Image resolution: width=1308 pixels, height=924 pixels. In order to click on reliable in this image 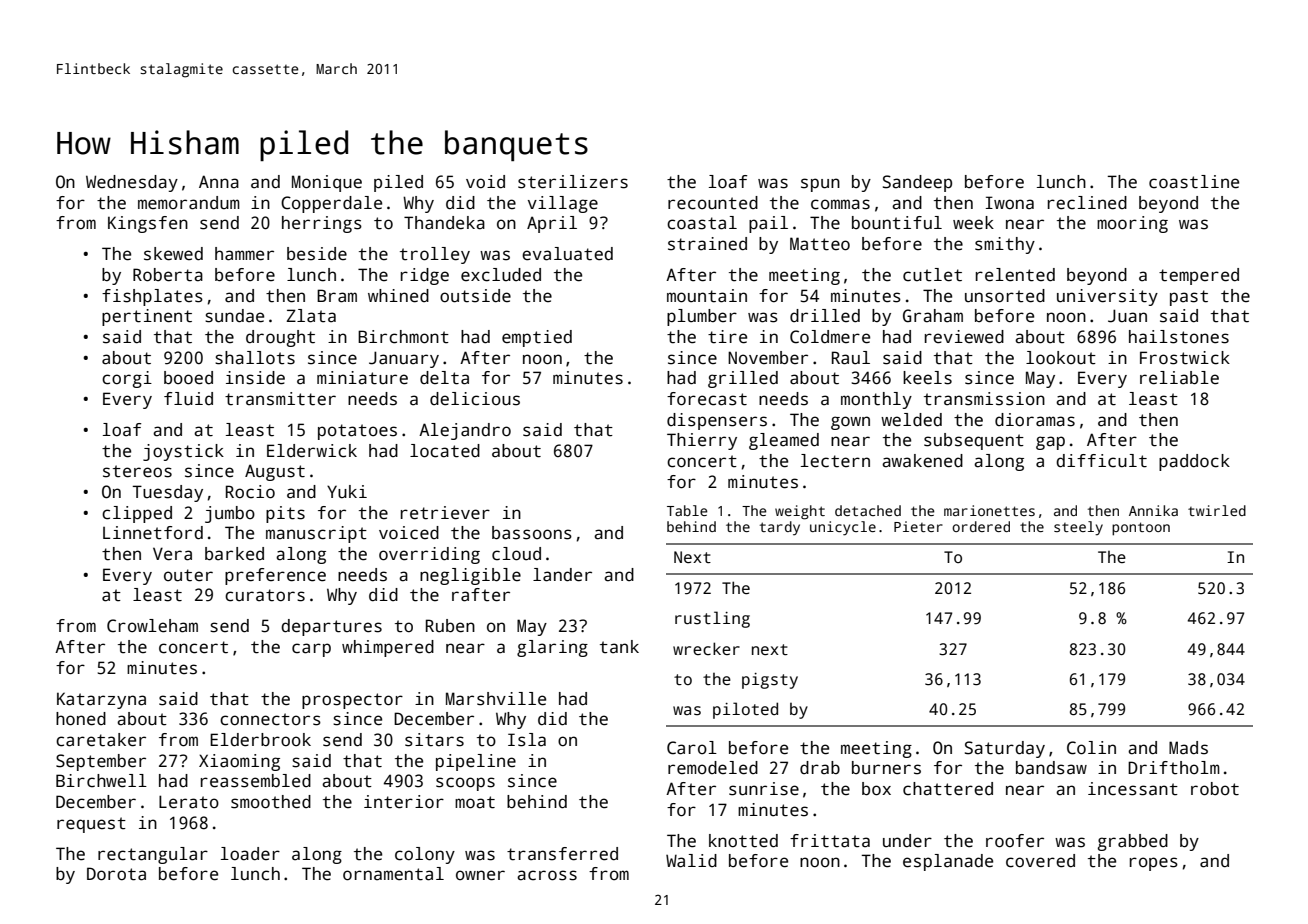, I will do `click(1179, 378)`.
